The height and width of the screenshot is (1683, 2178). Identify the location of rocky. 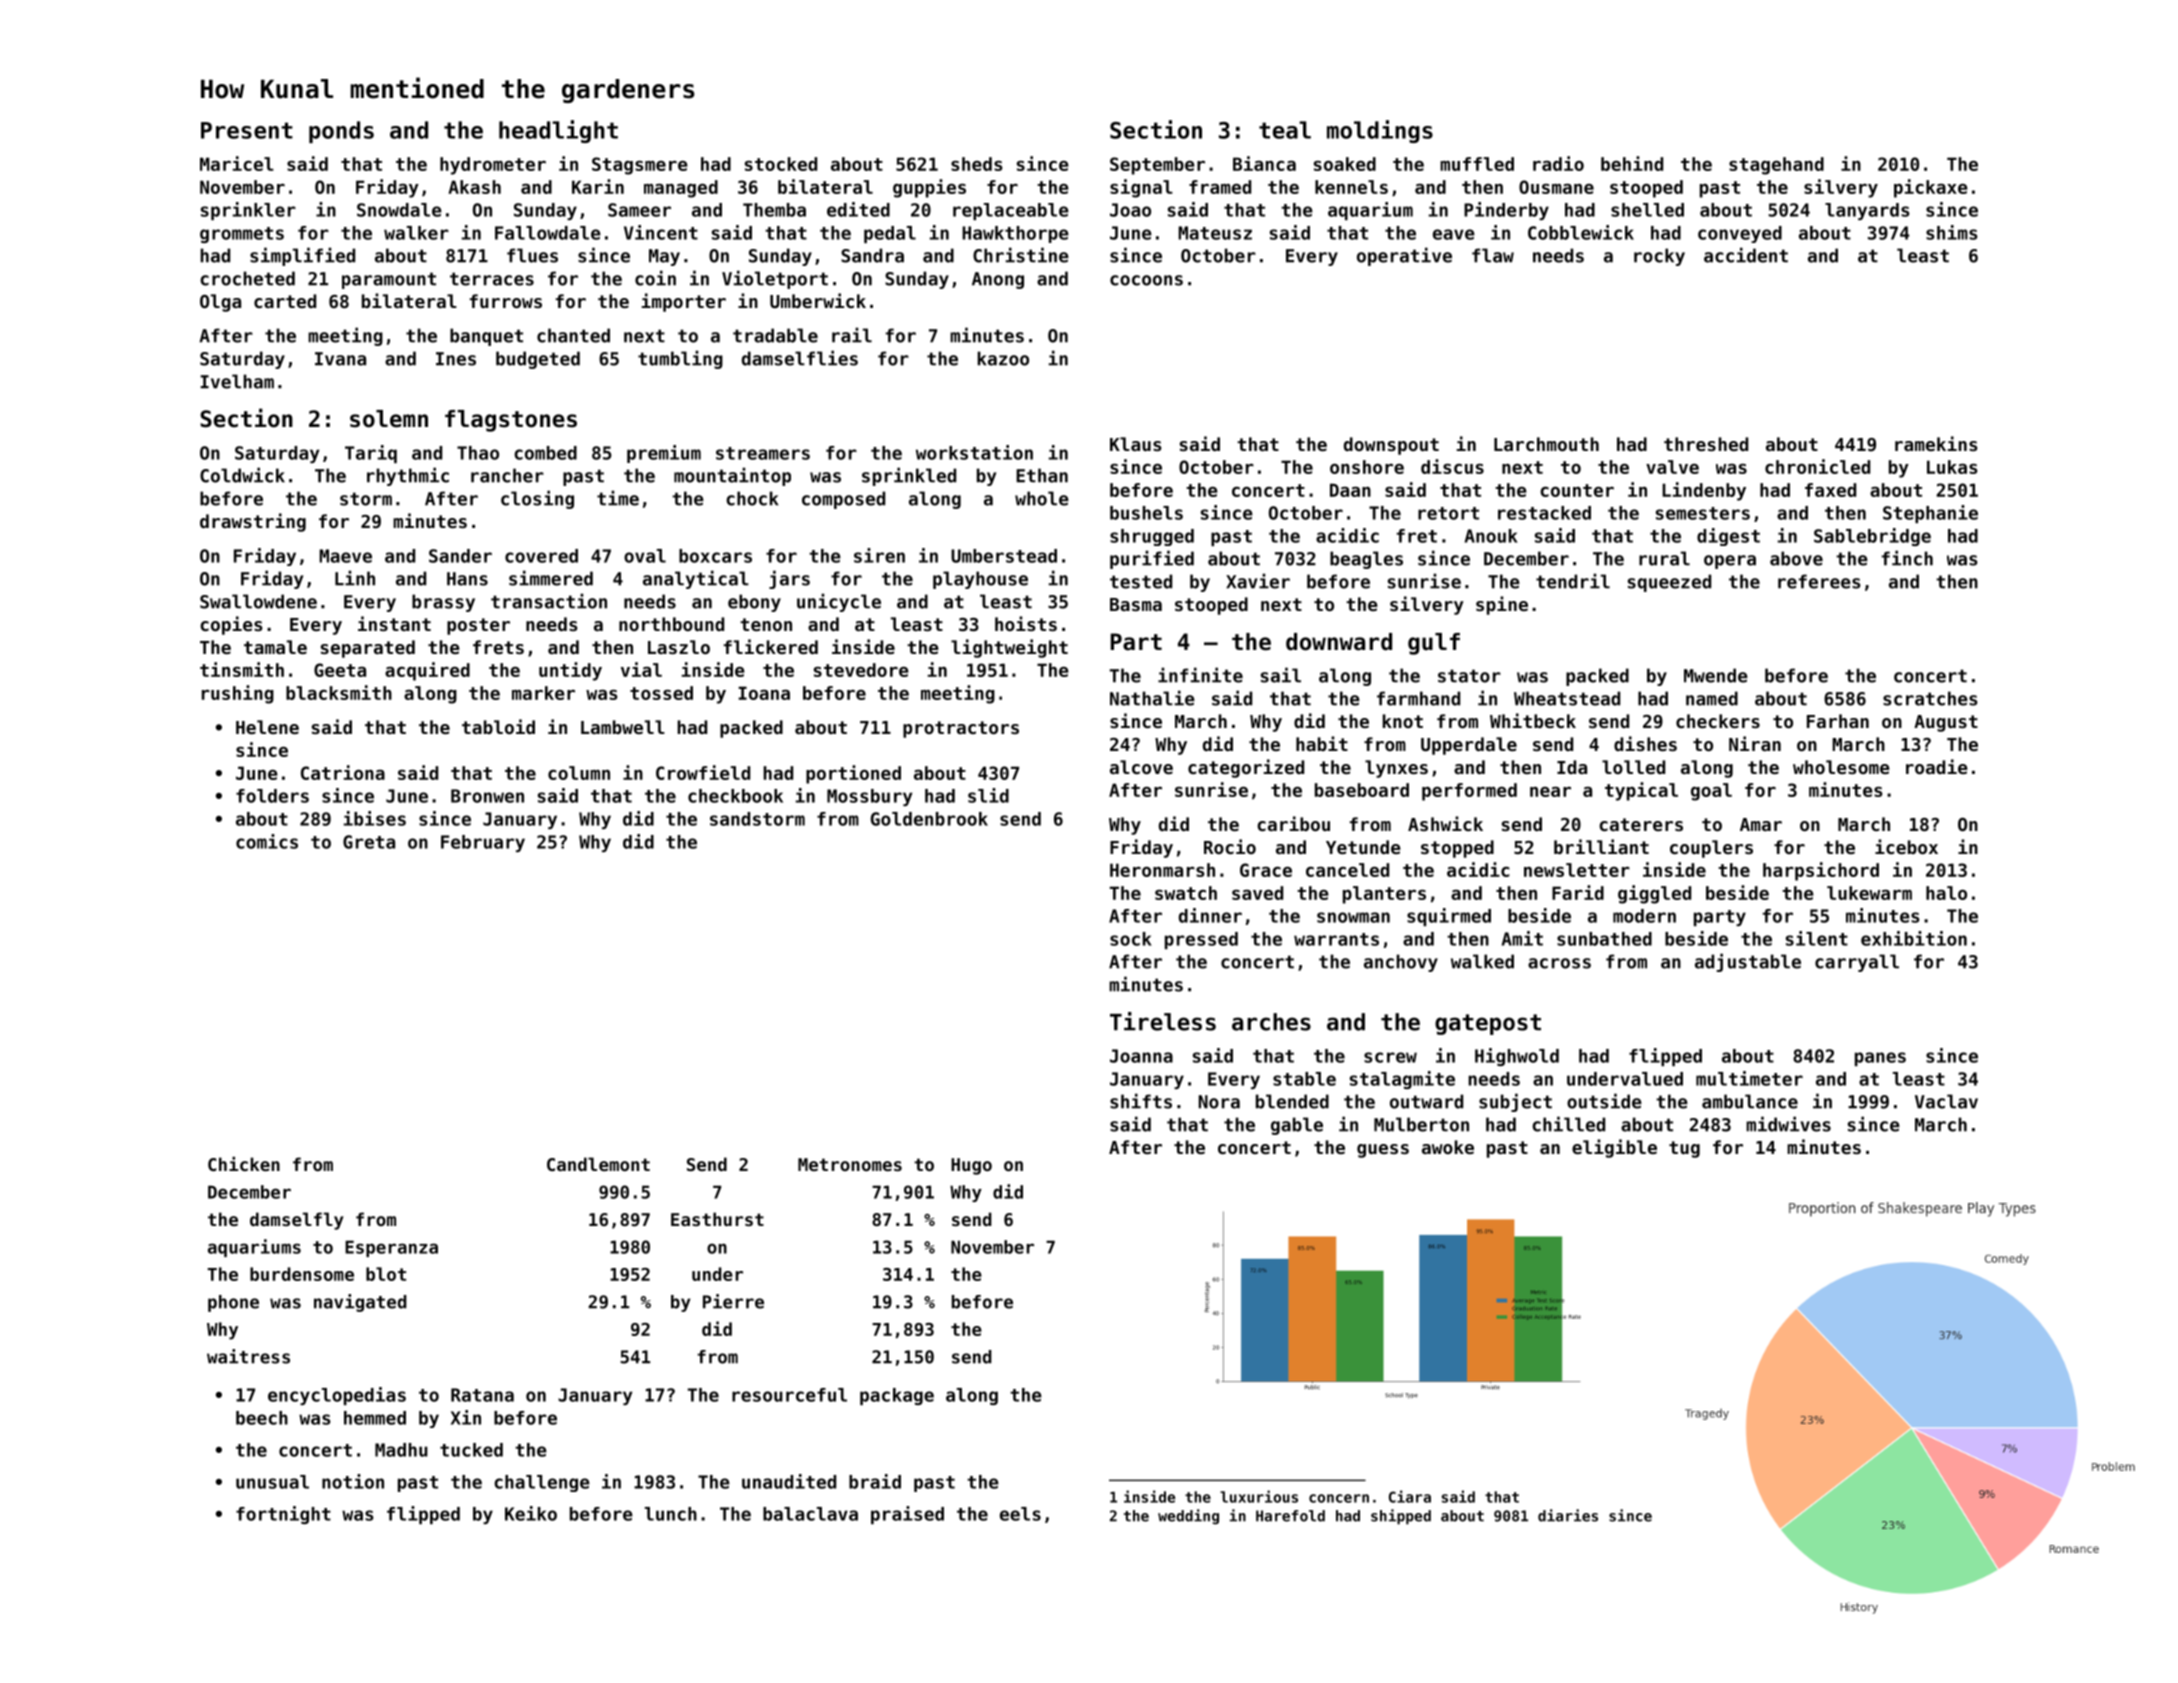
(1659, 257).
